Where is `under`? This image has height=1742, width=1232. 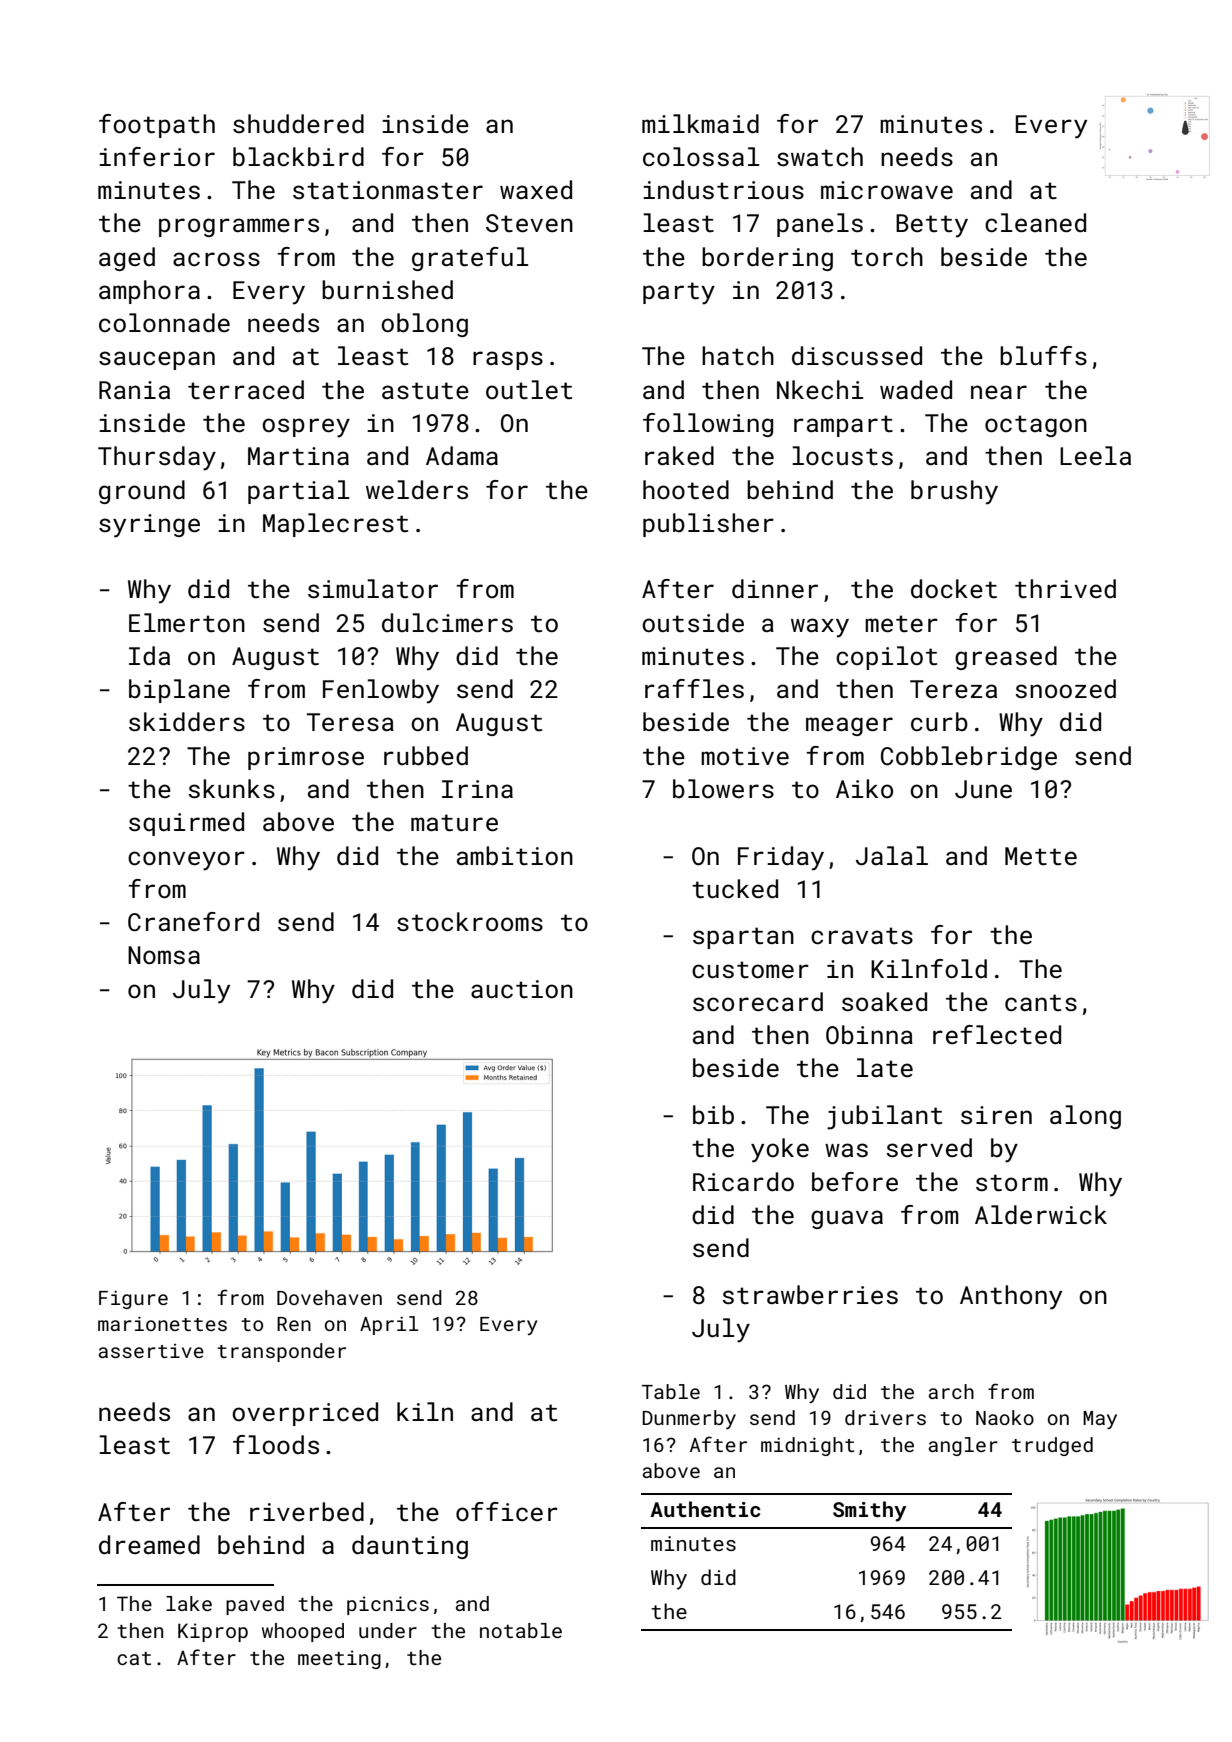 under is located at coordinates (388, 1630).
